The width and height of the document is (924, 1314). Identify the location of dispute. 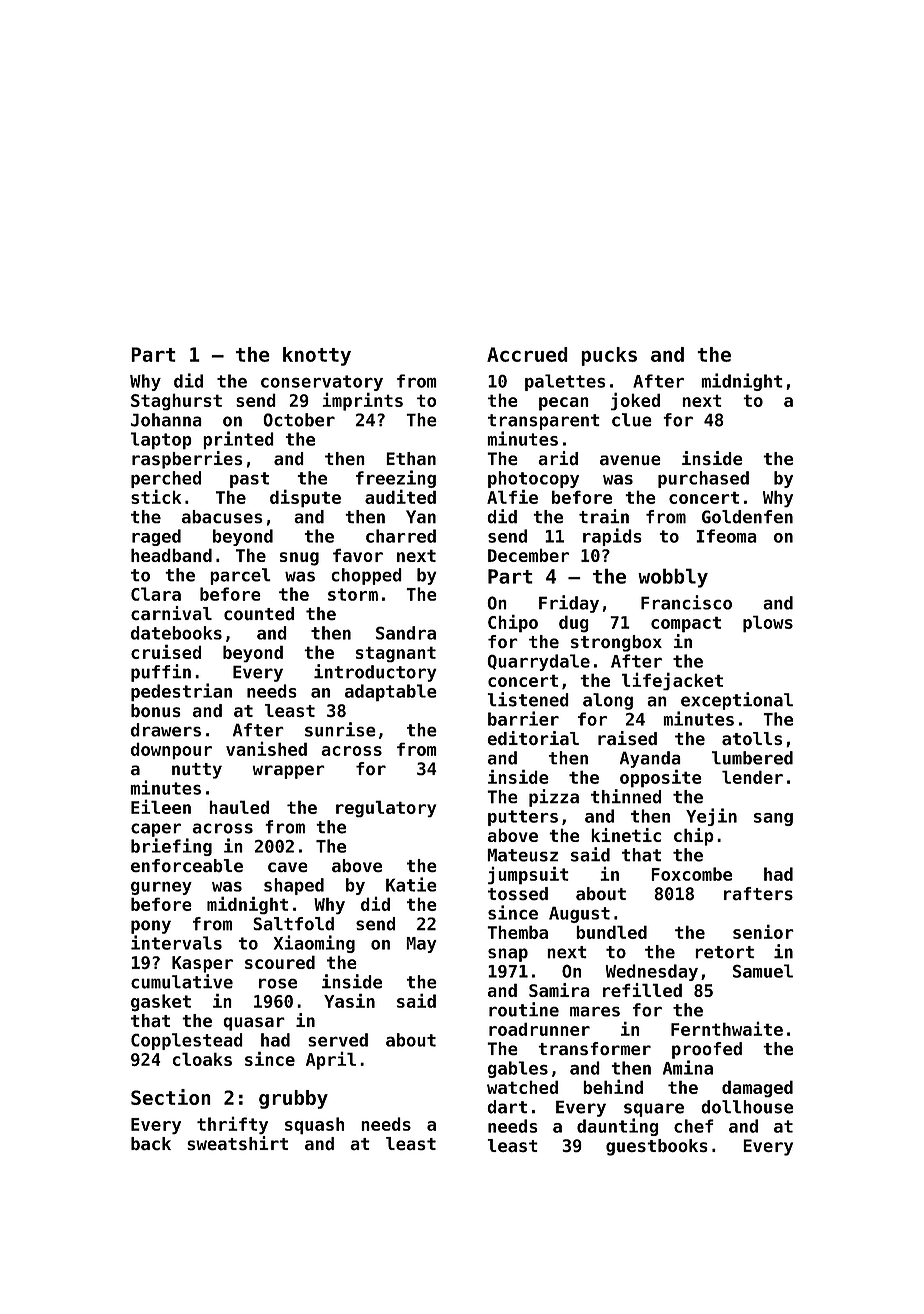
(305, 498).
